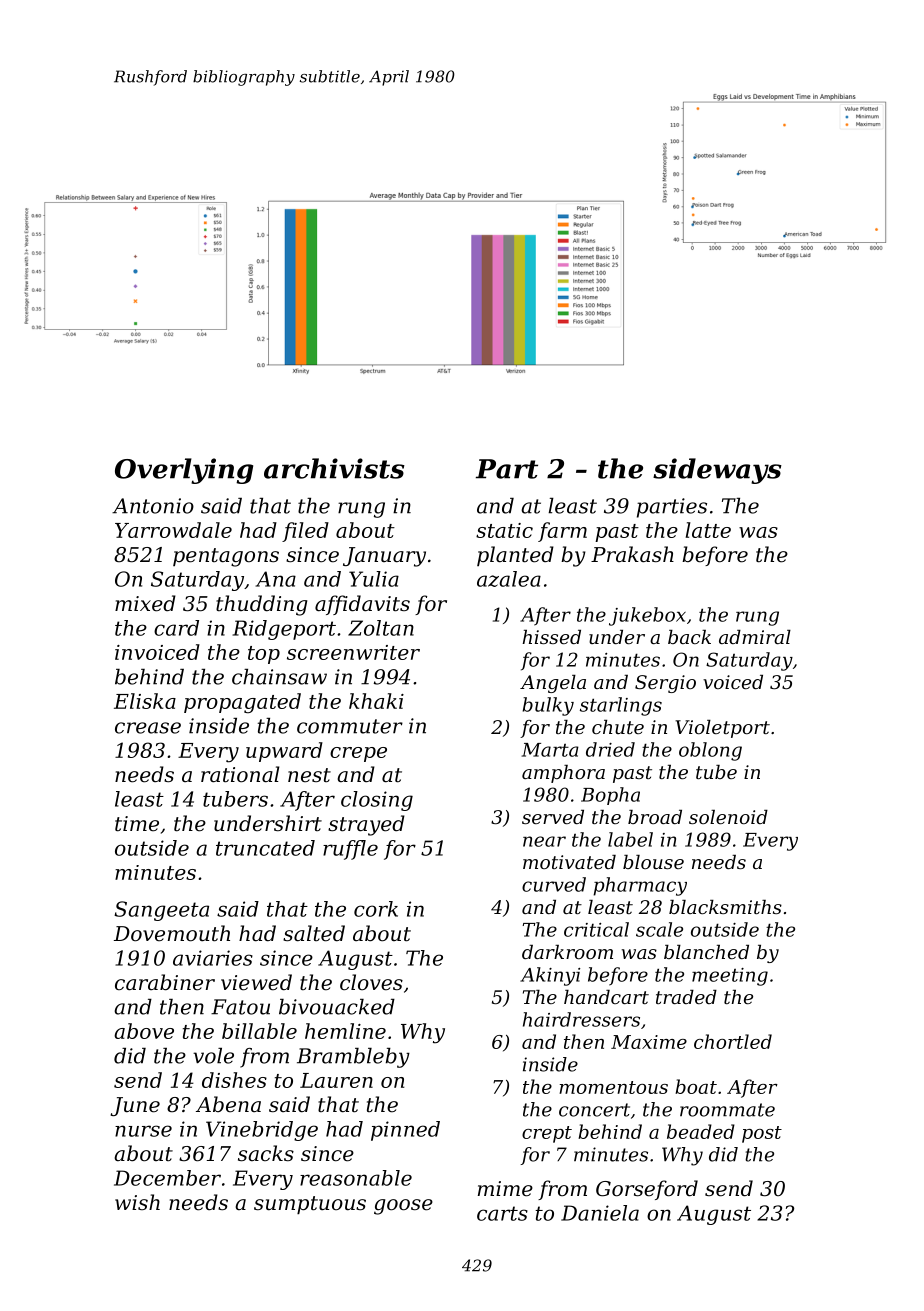 This screenshot has width=924, height=1311. What do you see at coordinates (659, 929) in the screenshot?
I see `scale` at bounding box center [659, 929].
